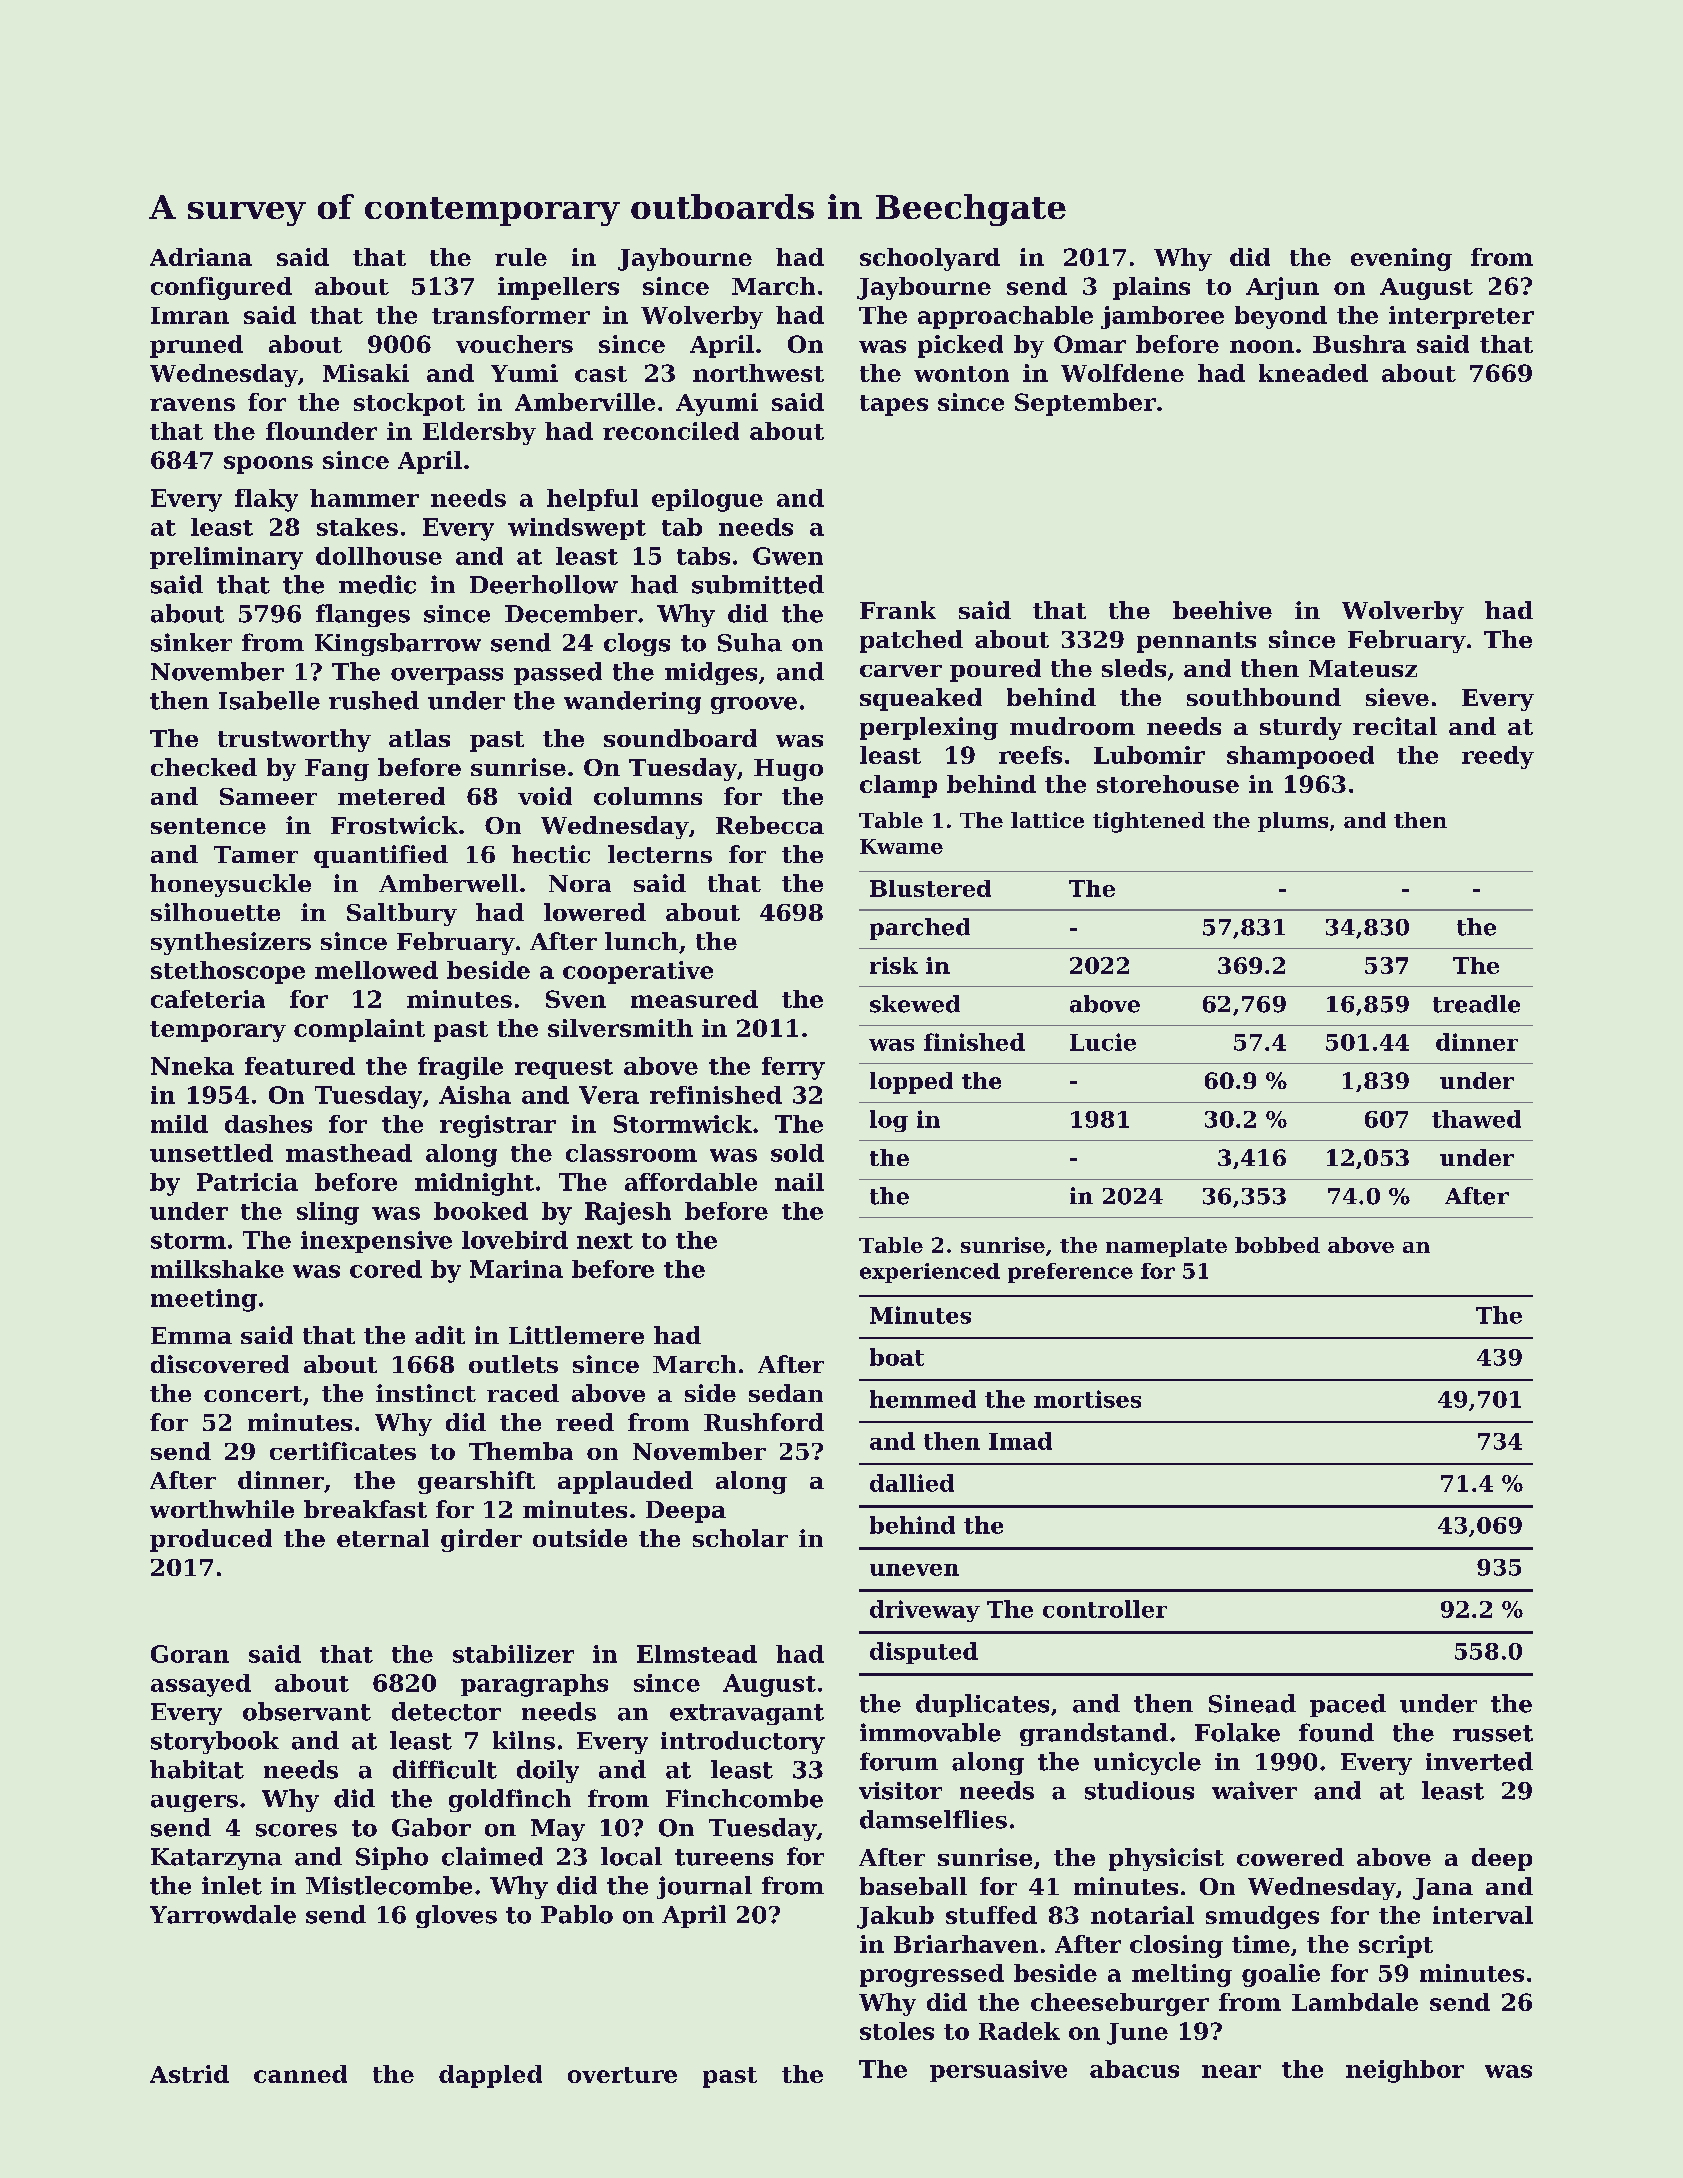  Describe the element at coordinates (204, 1300) in the image. I see `meeting` at that location.
